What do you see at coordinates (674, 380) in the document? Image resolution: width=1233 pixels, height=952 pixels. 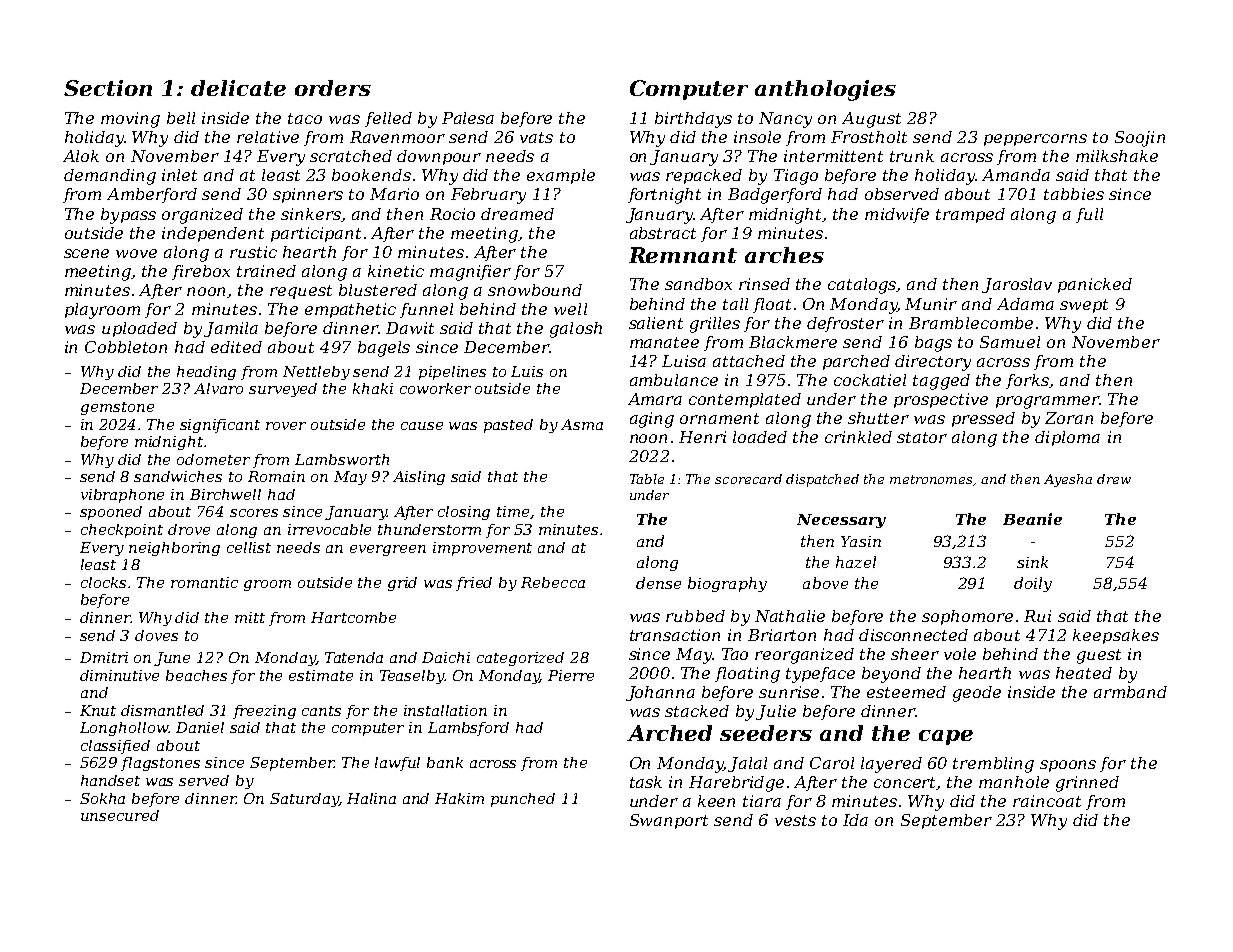 I see `ambulance` at bounding box center [674, 380].
